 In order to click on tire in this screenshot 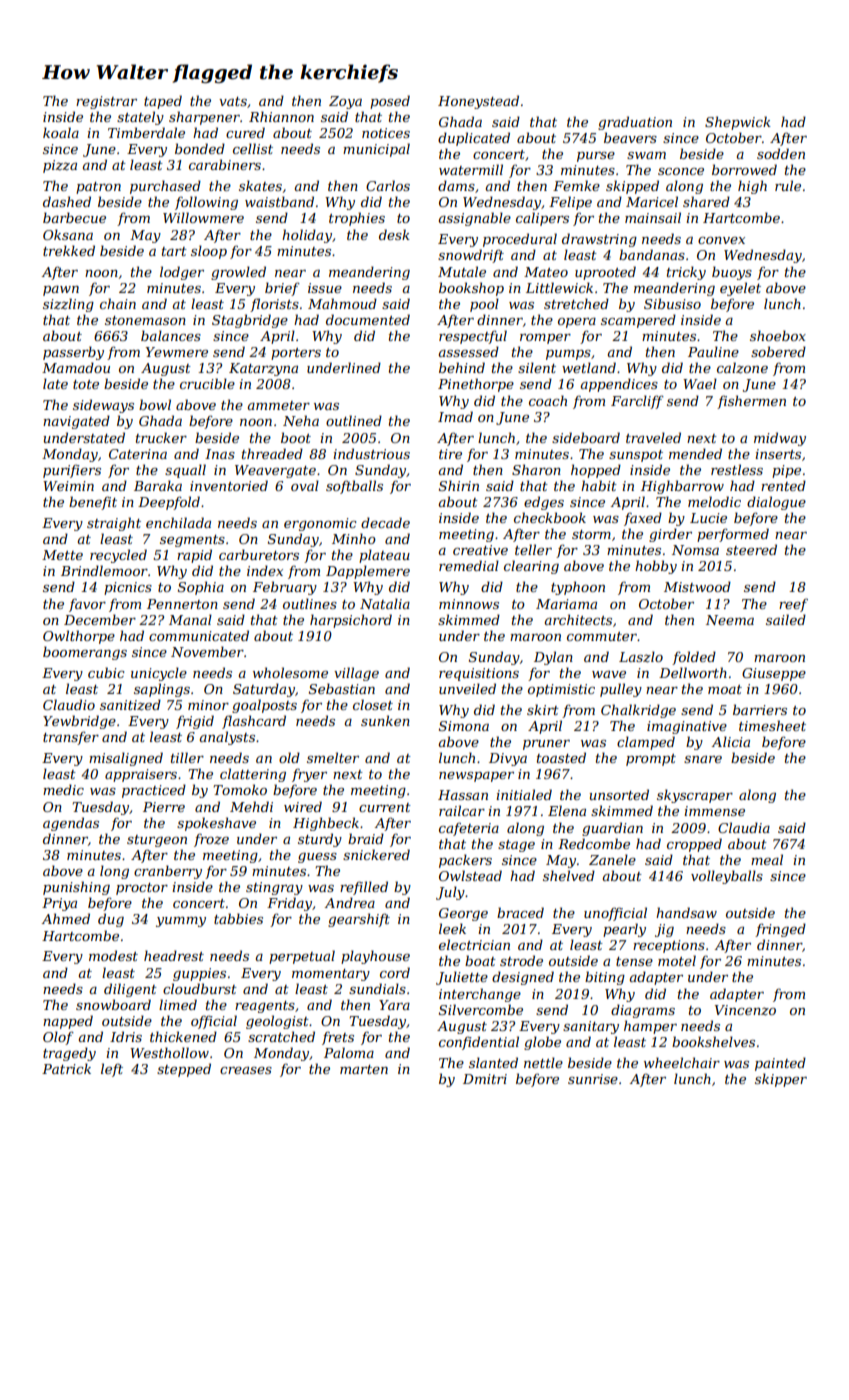, I will do `click(450, 454)`.
